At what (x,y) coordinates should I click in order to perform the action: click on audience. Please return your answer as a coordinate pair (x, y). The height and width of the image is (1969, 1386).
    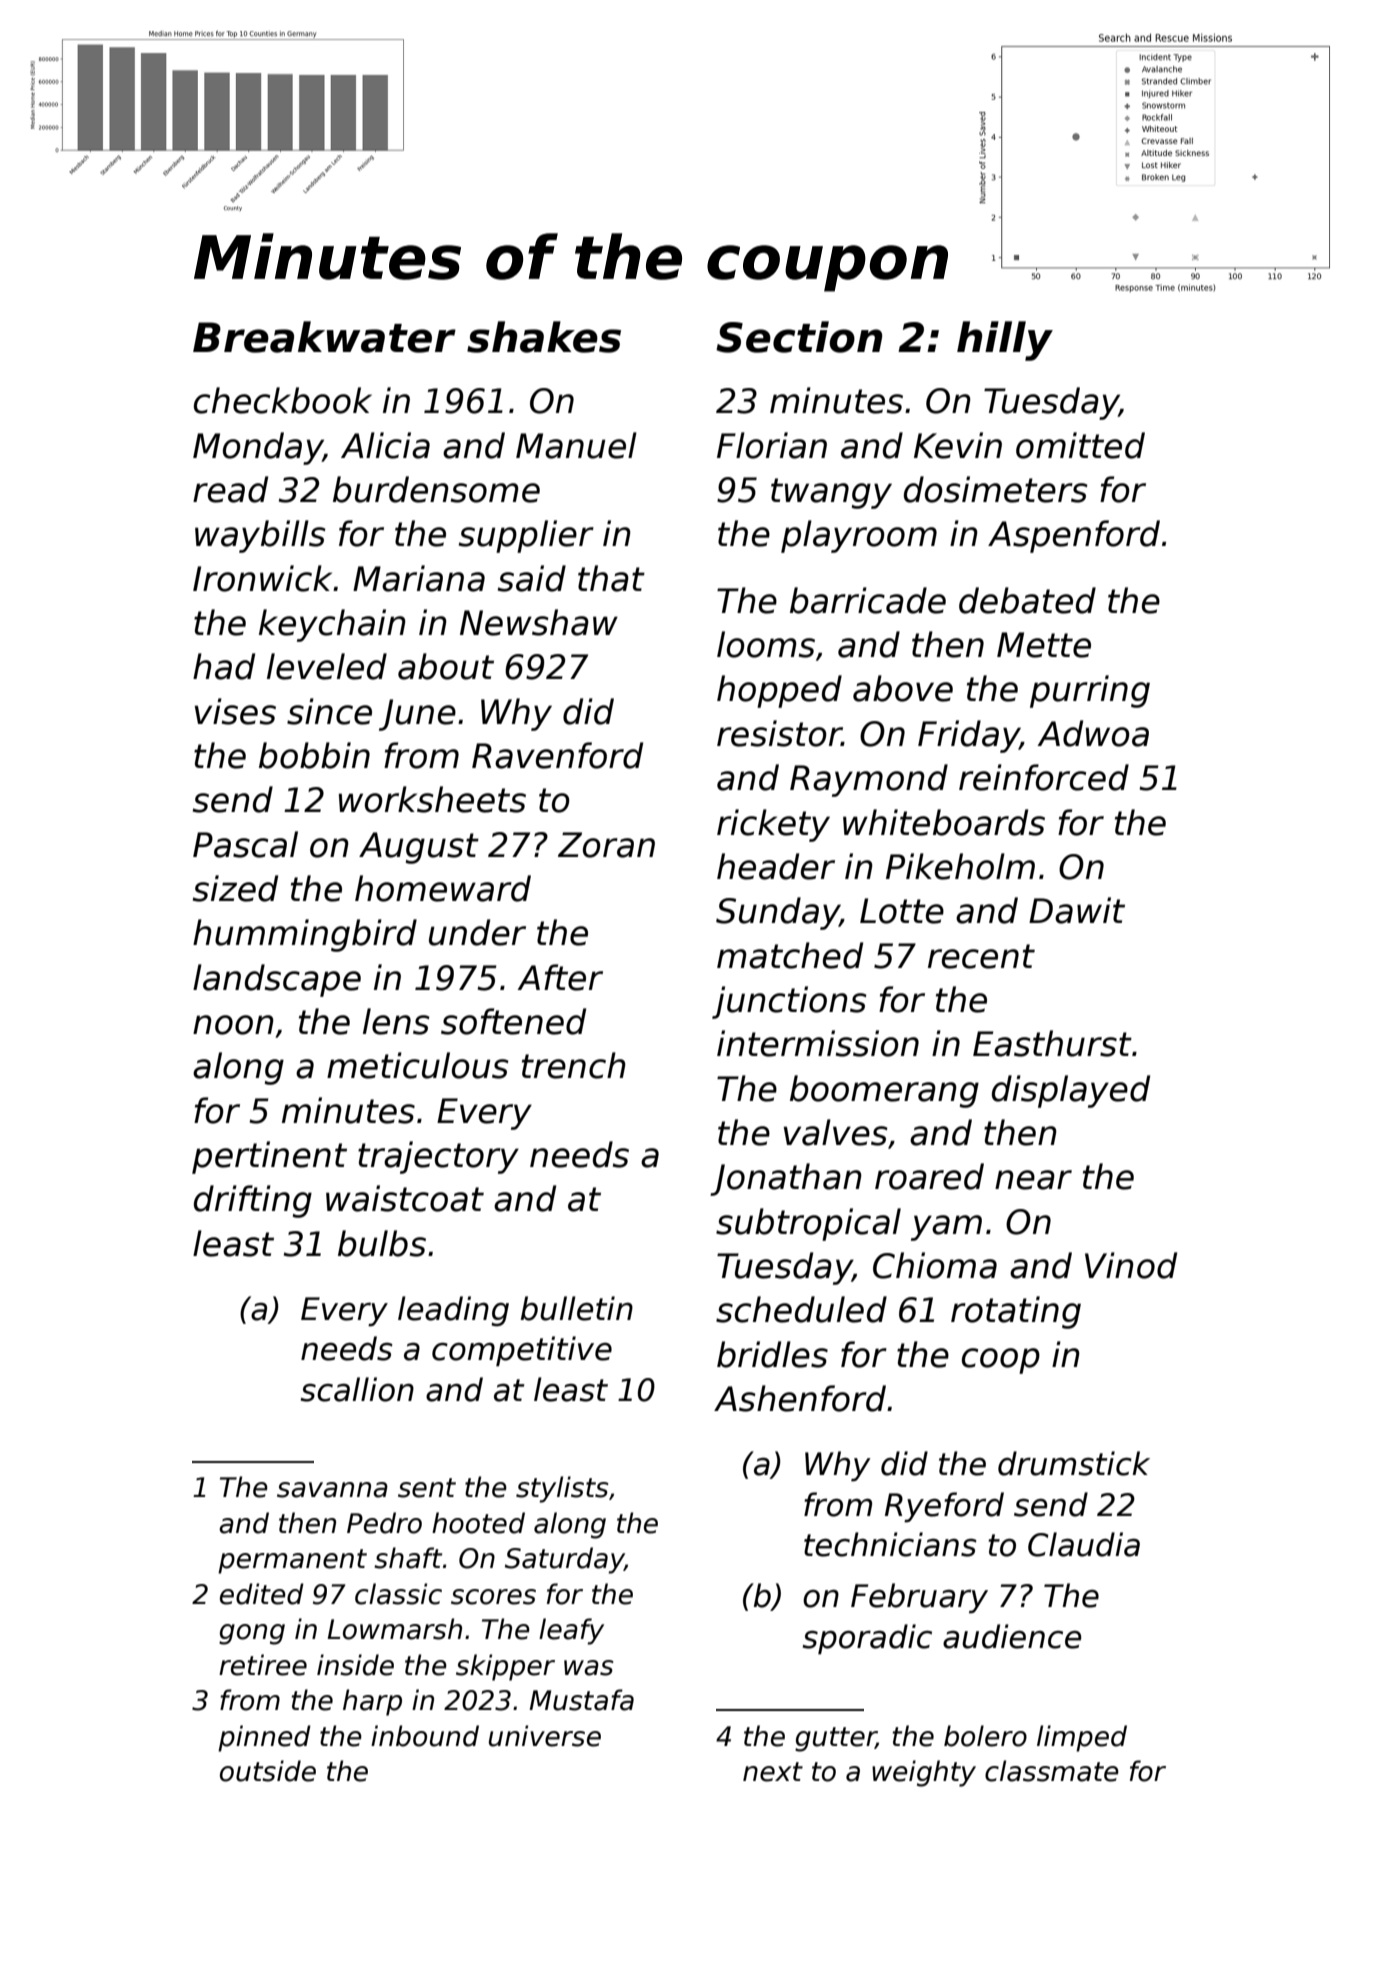
    Looking at the image, I should click on (1012, 1636).
